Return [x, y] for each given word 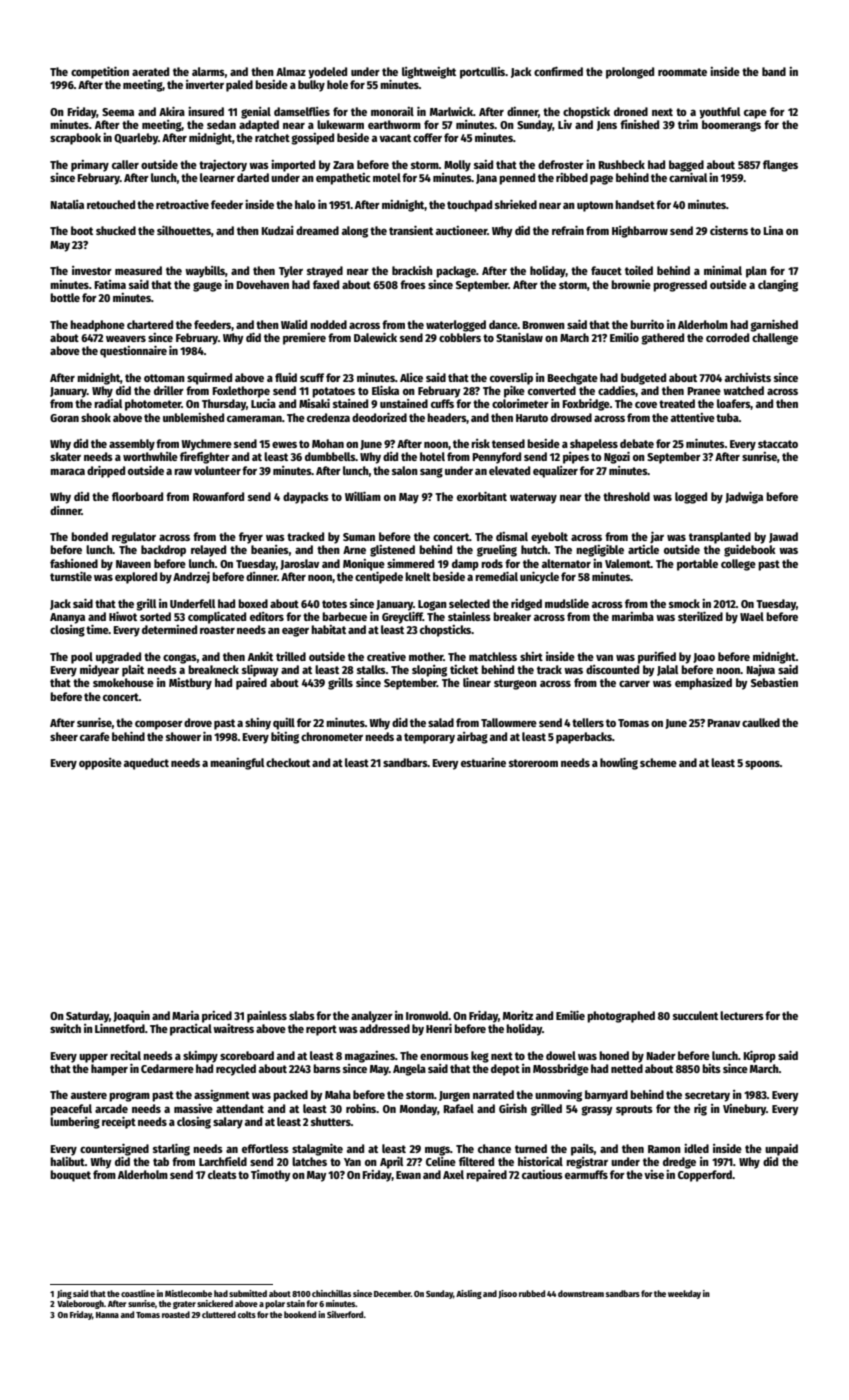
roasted [176, 1314]
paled [239, 86]
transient [411, 230]
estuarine [483, 762]
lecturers [742, 1015]
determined [169, 629]
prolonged [630, 73]
